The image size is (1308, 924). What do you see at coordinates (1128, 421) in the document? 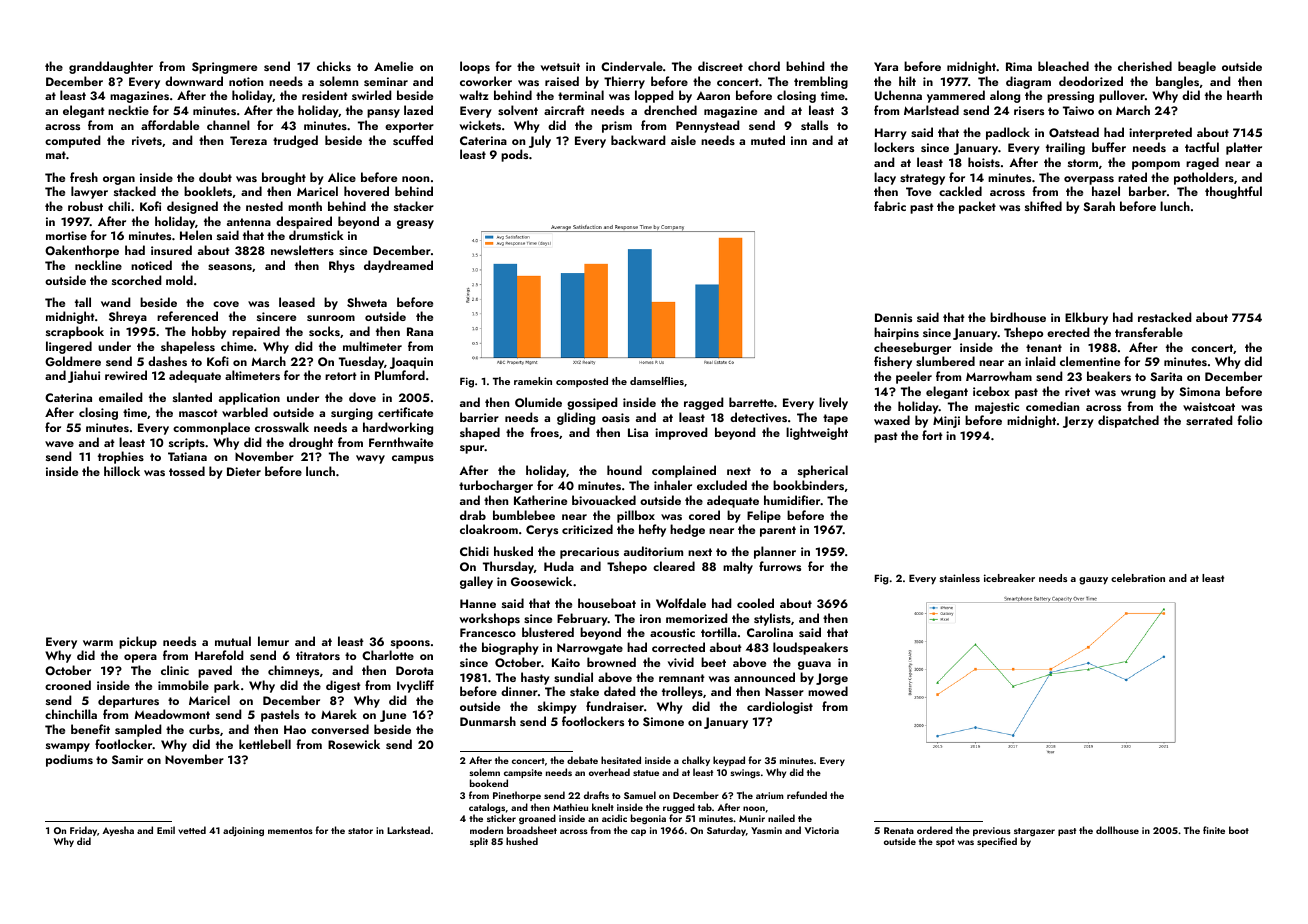
I see `dispatched` at bounding box center [1128, 421].
